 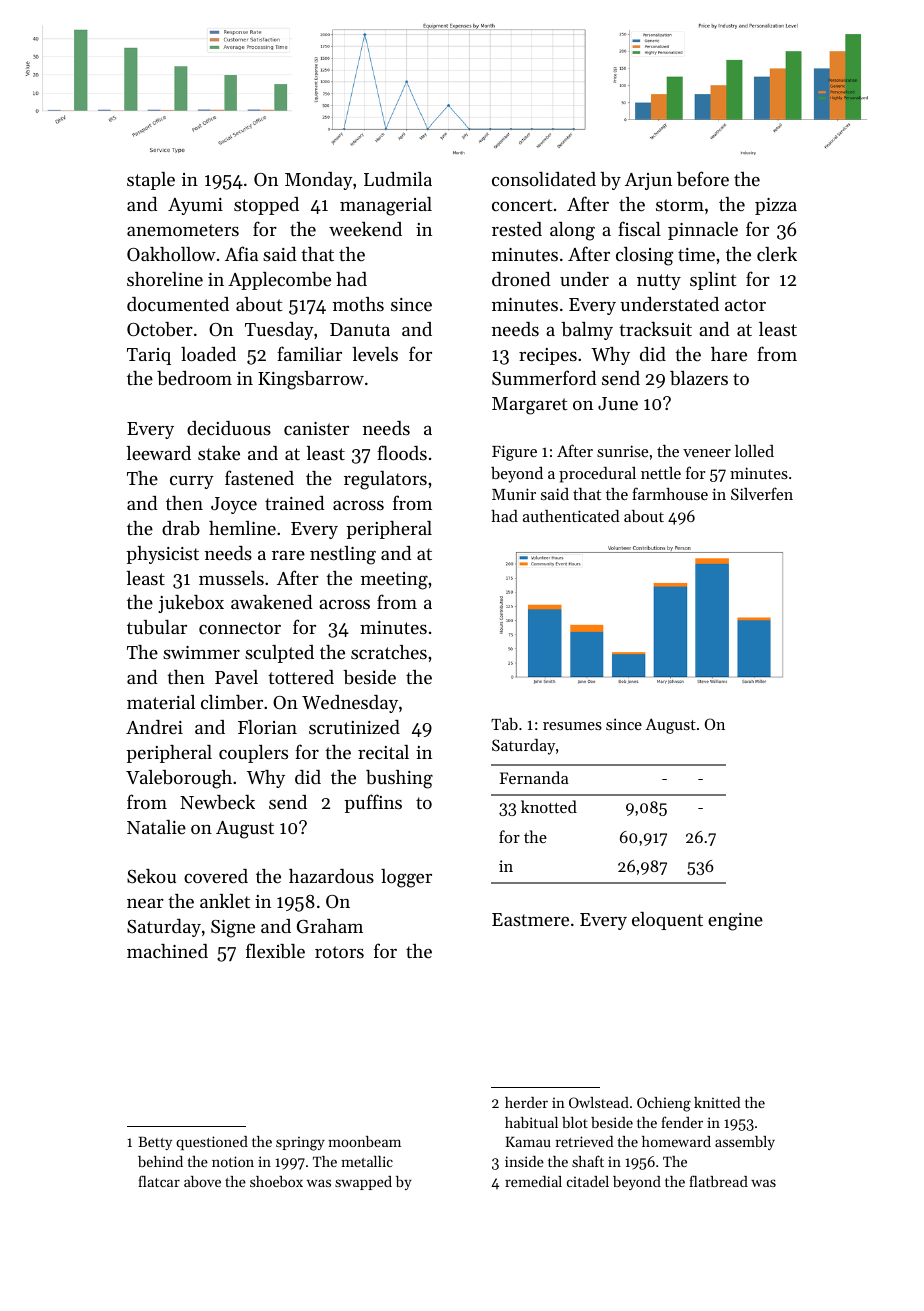 What do you see at coordinates (394, 581) in the document?
I see `meeting` at bounding box center [394, 581].
